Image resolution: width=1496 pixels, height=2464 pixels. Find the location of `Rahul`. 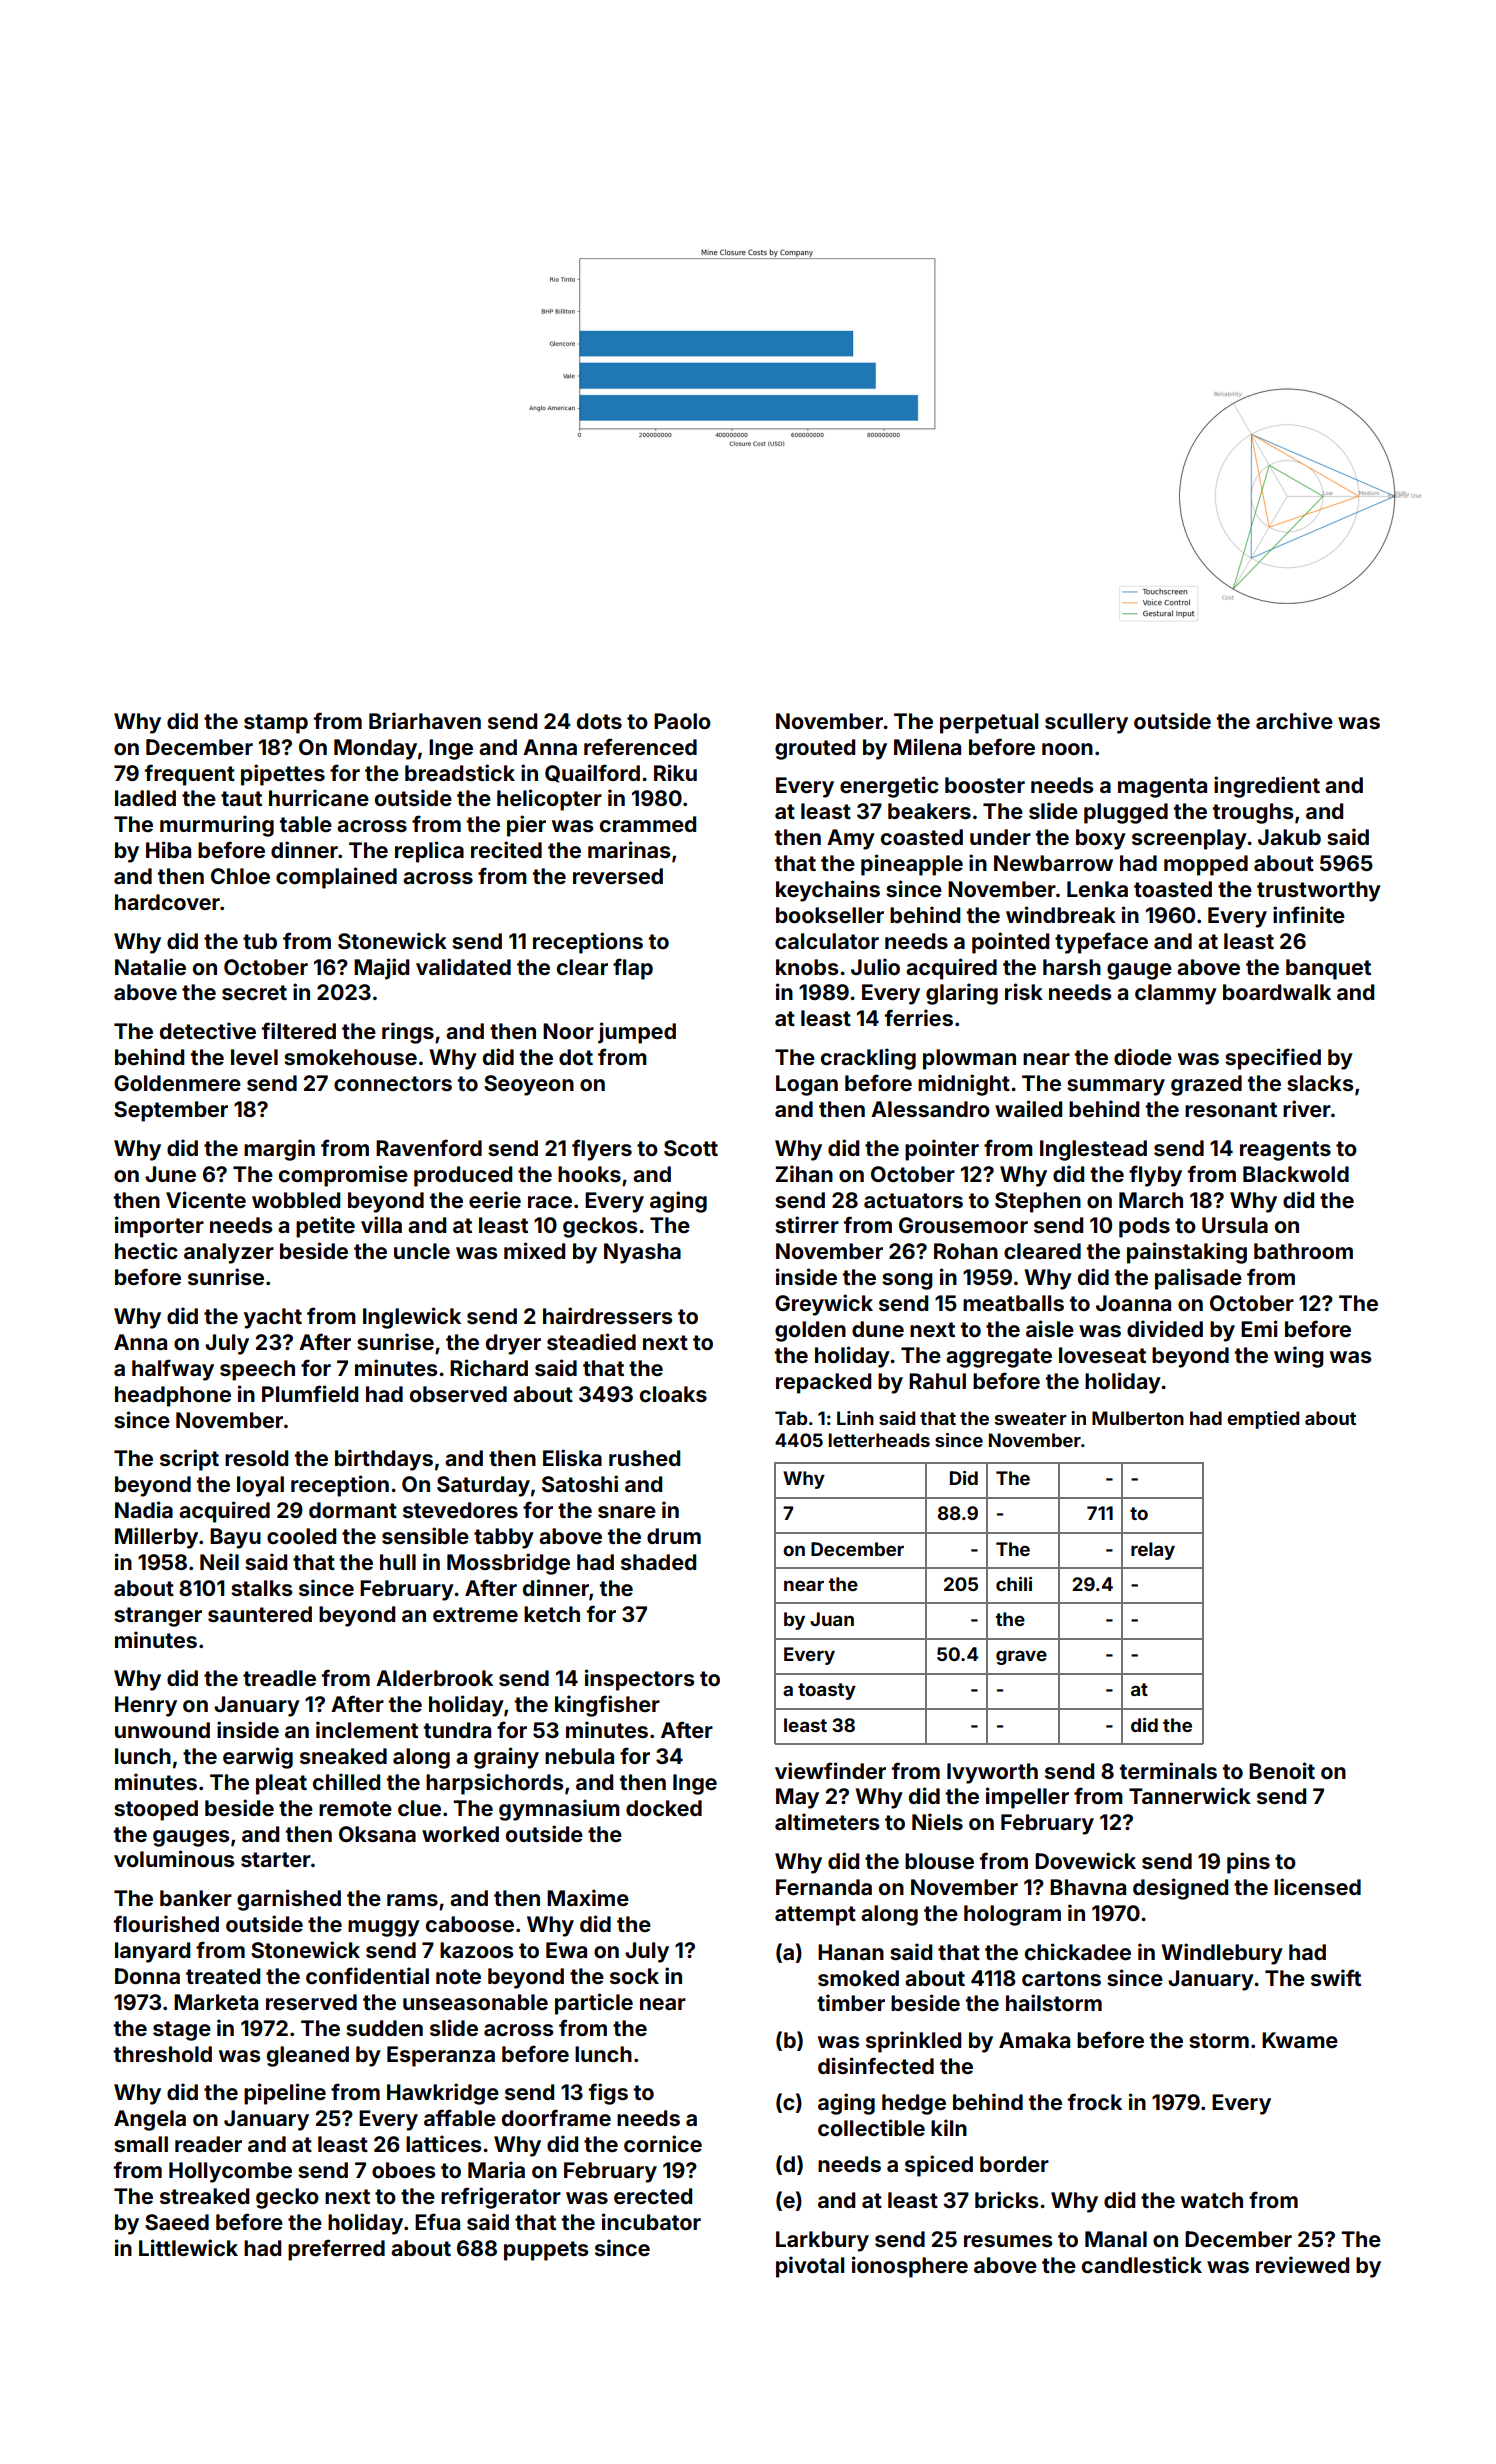

Rahul is located at coordinates (937, 1381).
